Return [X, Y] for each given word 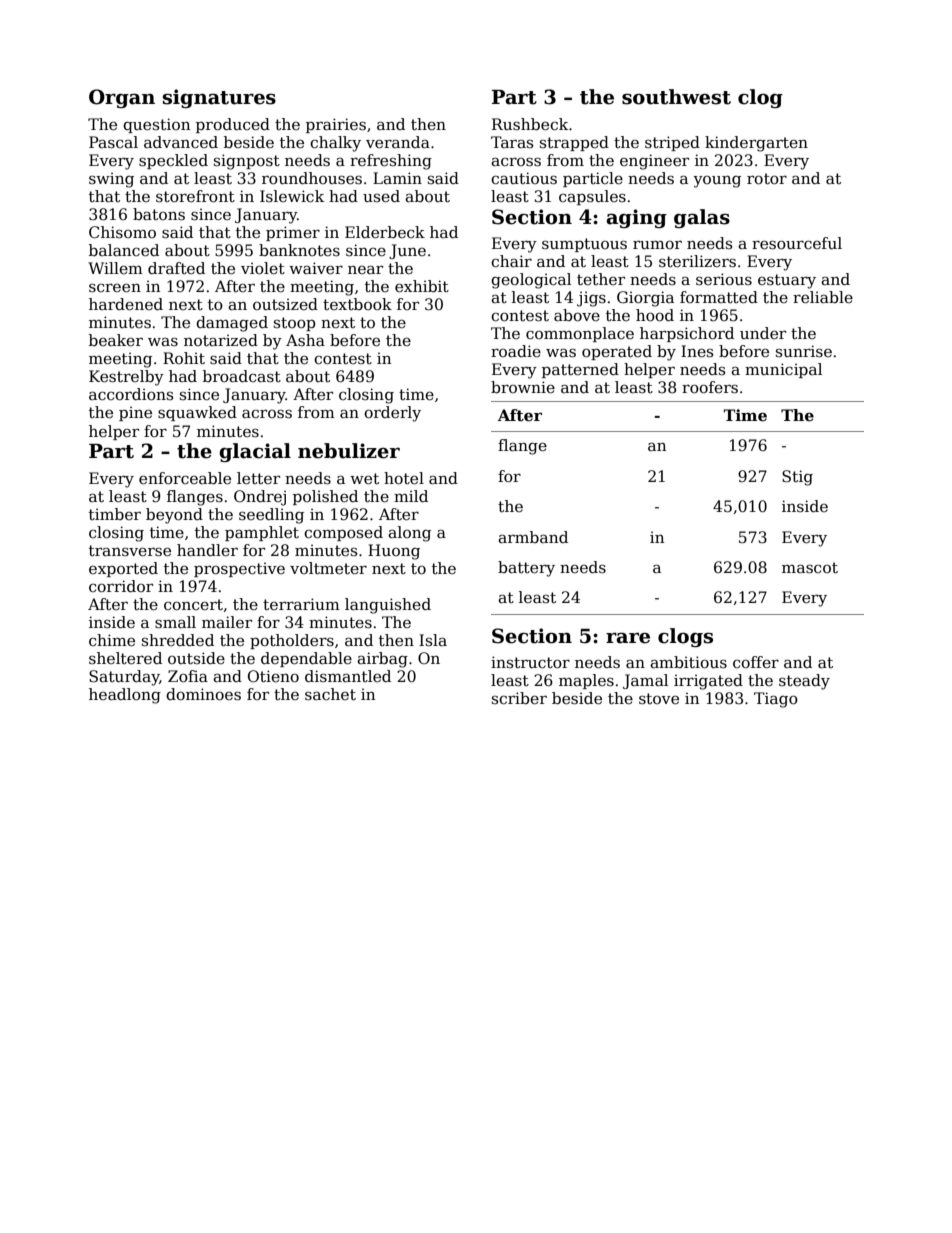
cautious [524, 178]
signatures [219, 98]
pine [135, 413]
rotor [767, 179]
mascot [810, 568]
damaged [232, 324]
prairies [336, 125]
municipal [783, 370]
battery [526, 569]
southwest [676, 97]
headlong [125, 696]
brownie [523, 387]
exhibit [422, 286]
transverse [130, 551]
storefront [195, 196]
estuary [787, 281]
